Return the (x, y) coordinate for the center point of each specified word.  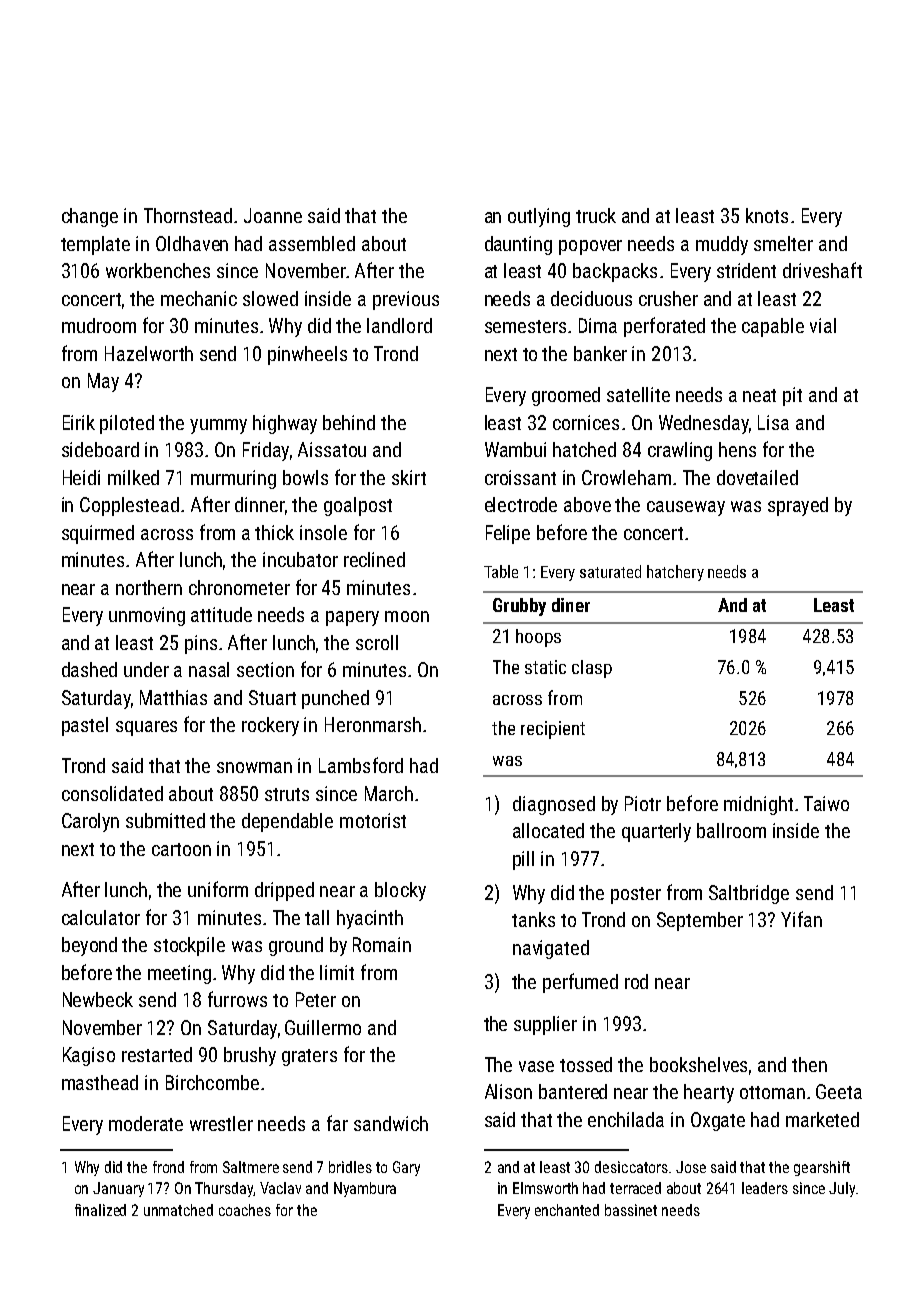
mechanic (199, 298)
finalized (100, 1210)
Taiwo (826, 803)
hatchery (675, 573)
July (842, 1189)
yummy (218, 426)
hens (737, 449)
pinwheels (307, 355)
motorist (373, 820)
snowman (254, 767)
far (337, 1123)
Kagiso (89, 1056)
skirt (409, 477)
